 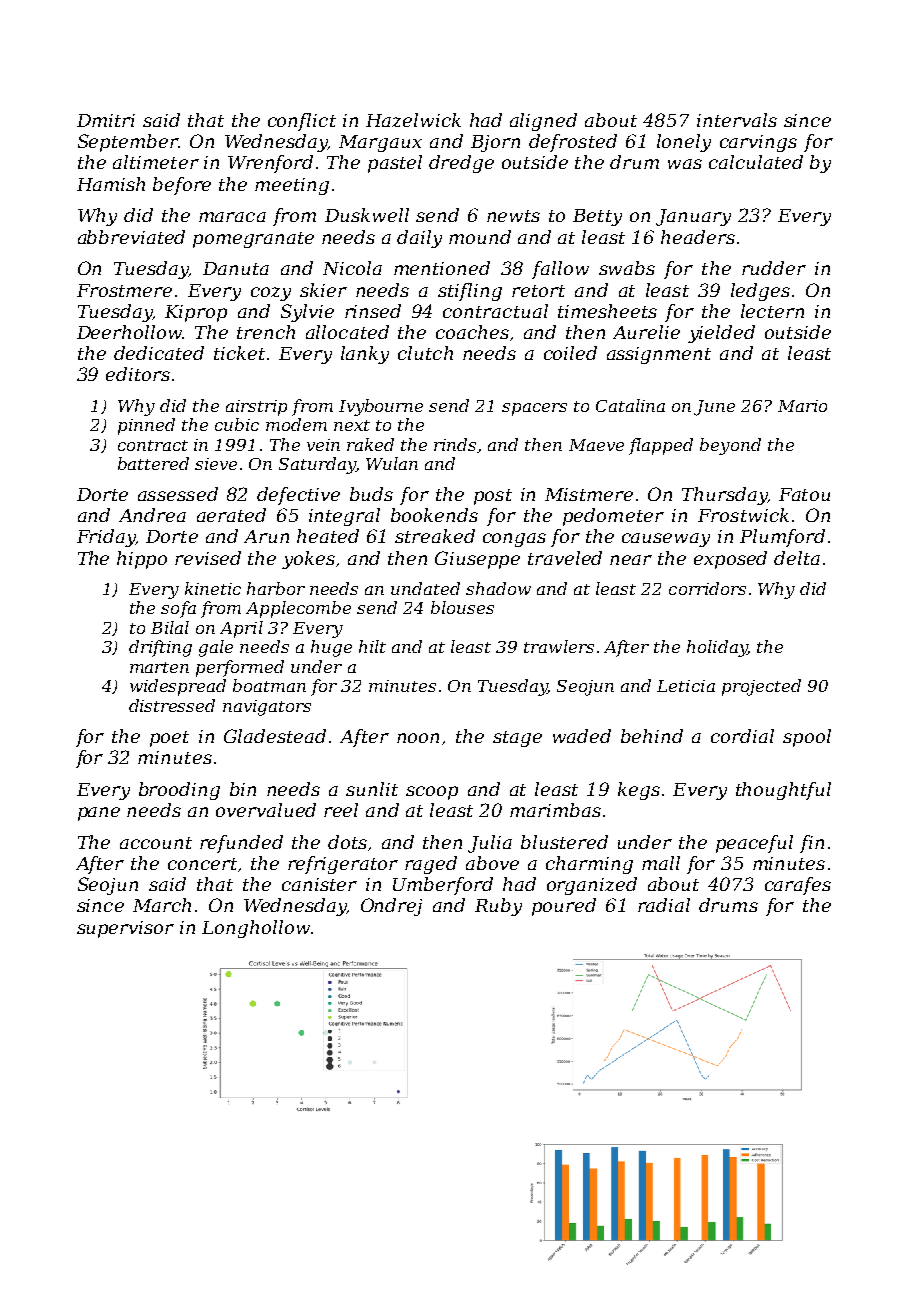 What do you see at coordinates (131, 237) in the image?
I see `abbreviated` at bounding box center [131, 237].
